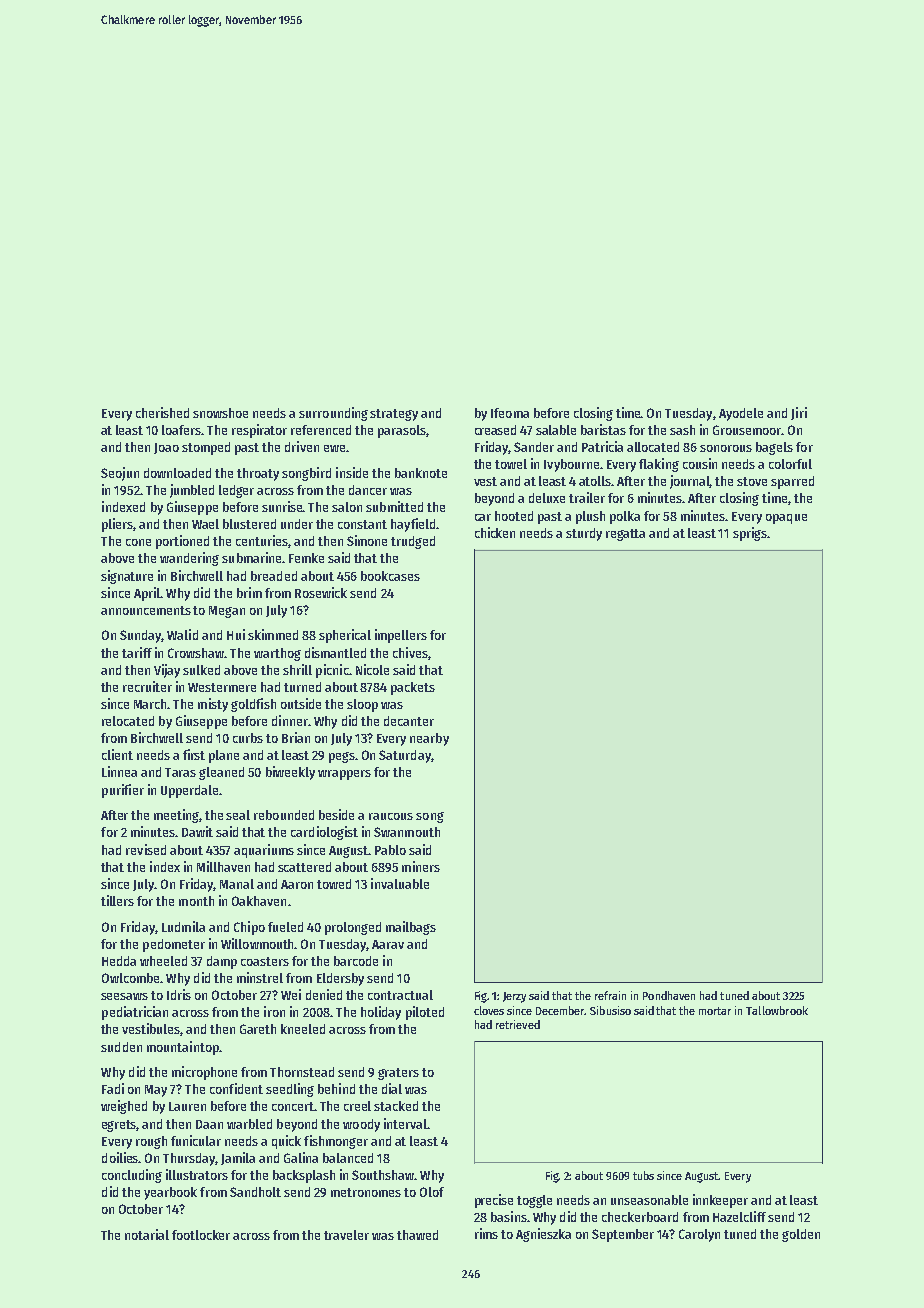 This page has height=1308, width=924. What do you see at coordinates (296, 737) in the page?
I see `Brian` at bounding box center [296, 737].
